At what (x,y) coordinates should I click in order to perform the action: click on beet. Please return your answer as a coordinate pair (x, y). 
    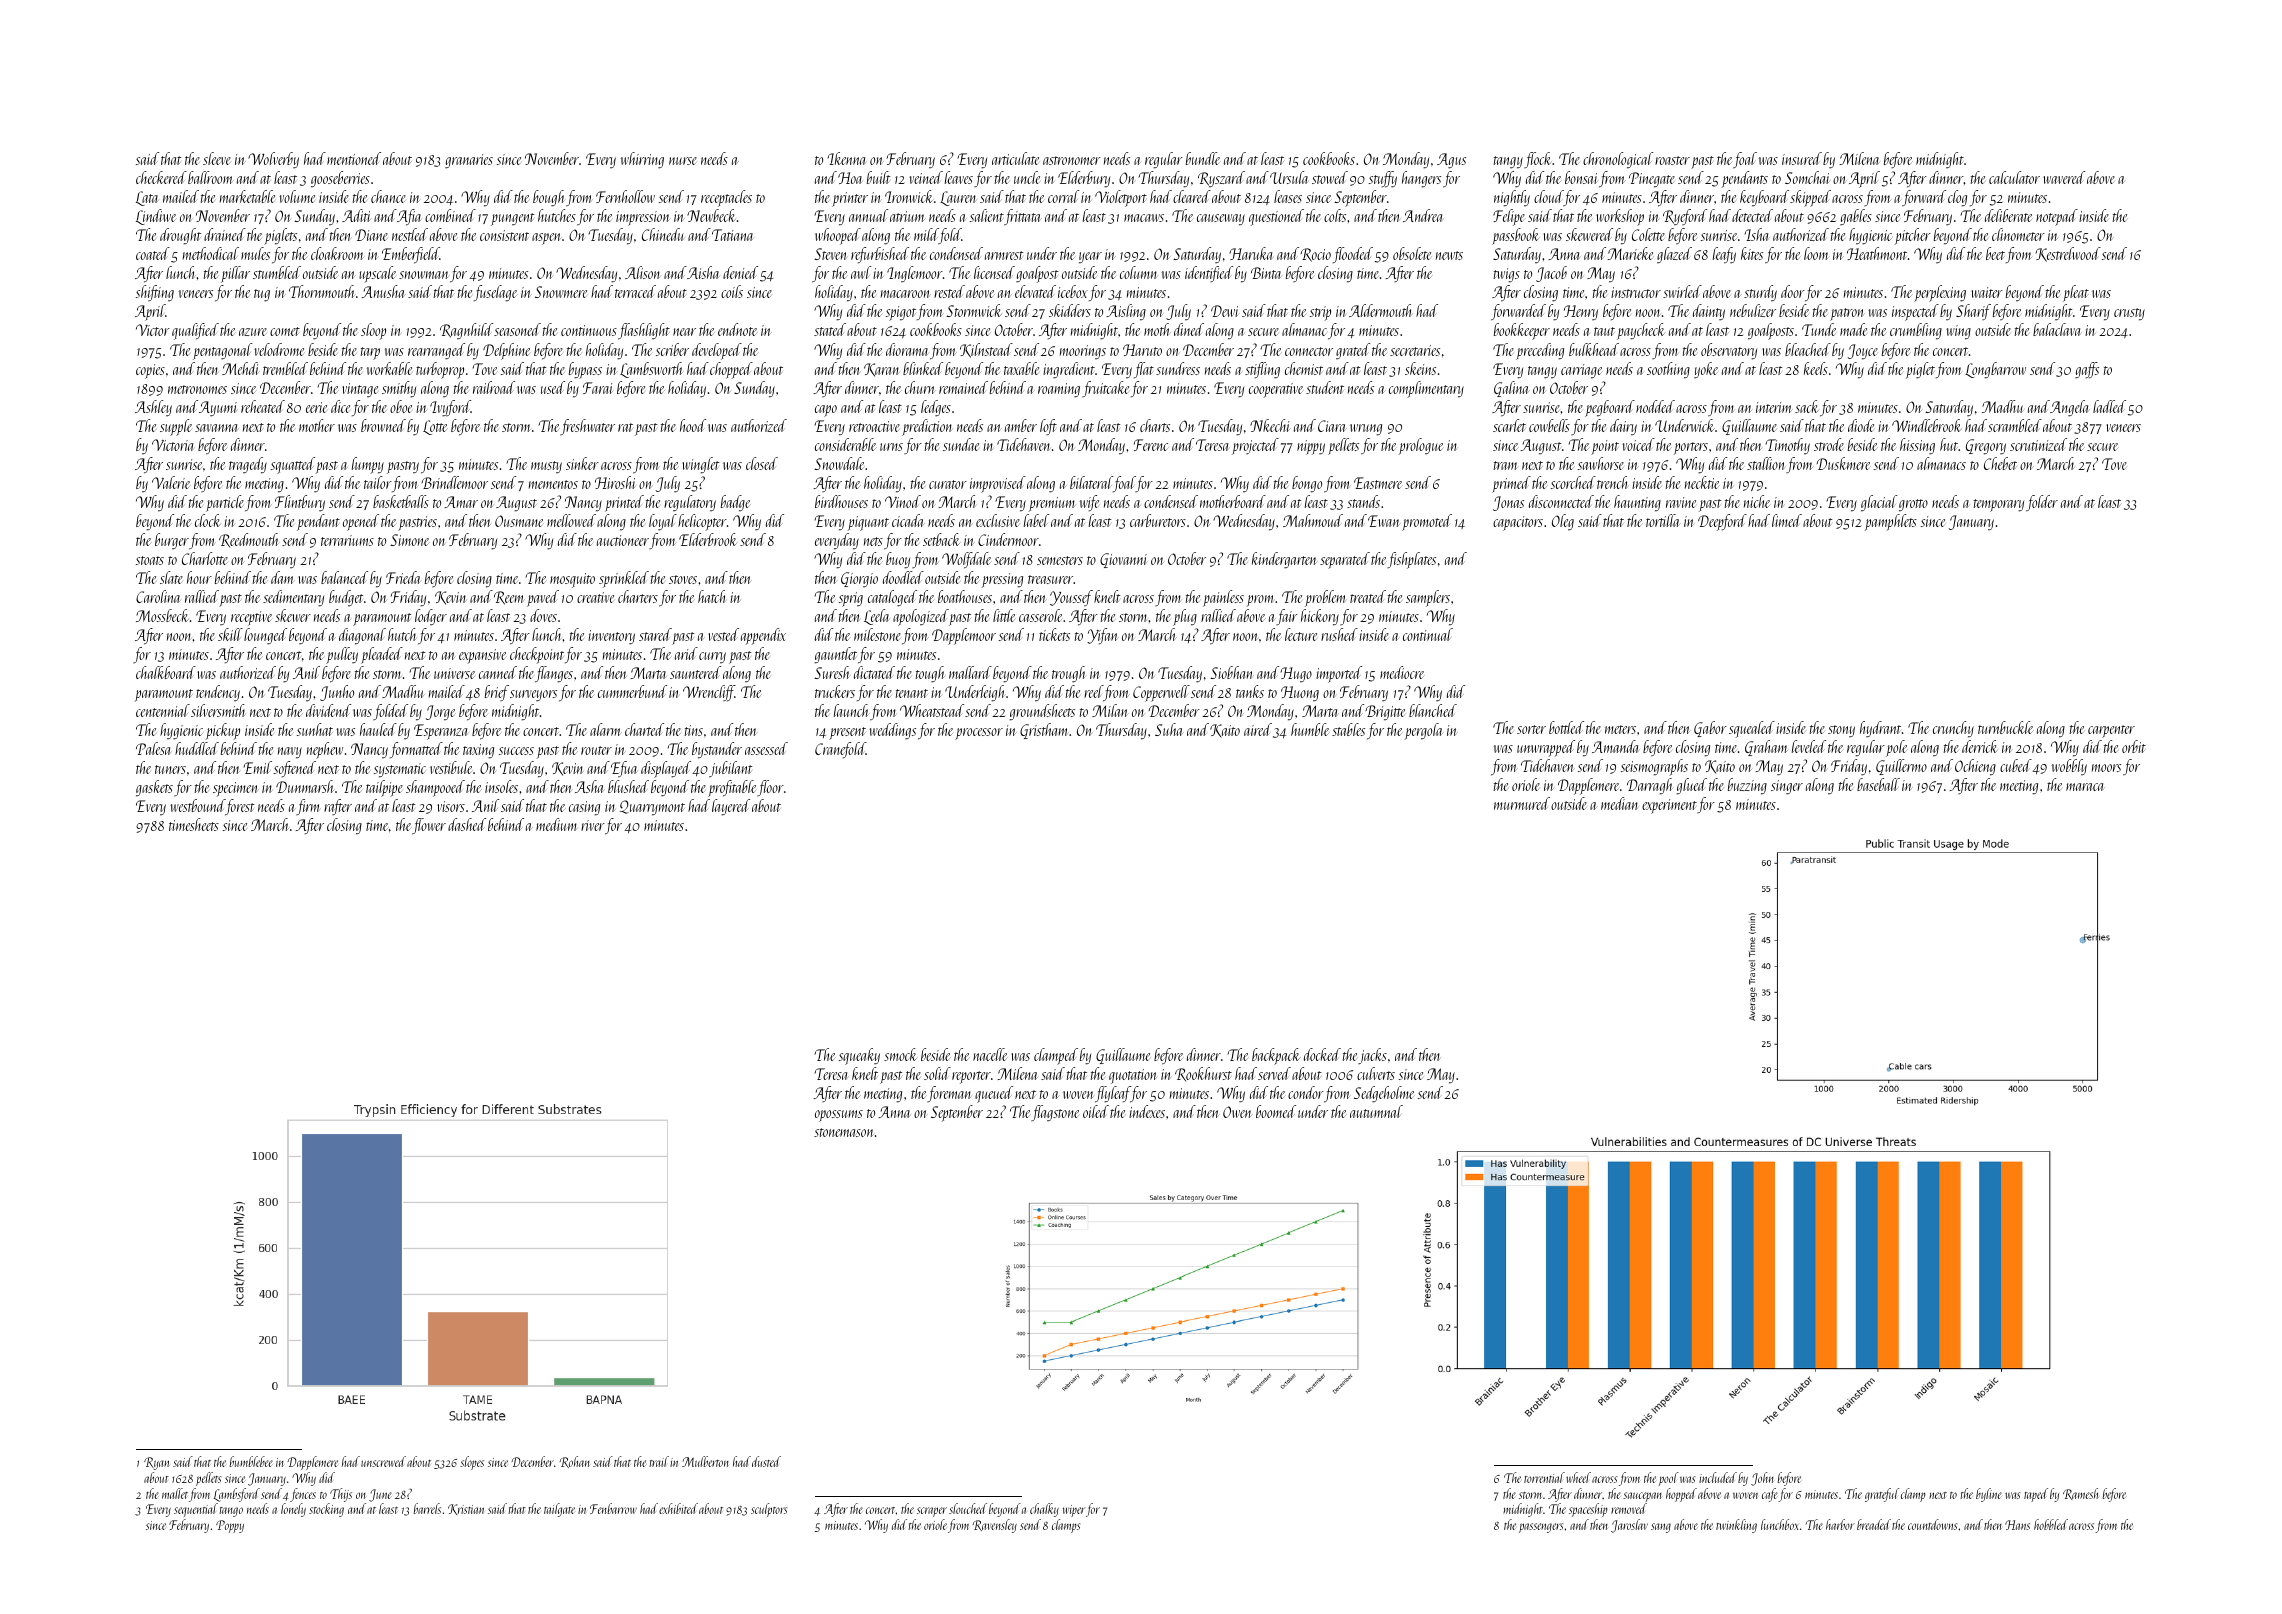
    Looking at the image, I should click on (1995, 253).
